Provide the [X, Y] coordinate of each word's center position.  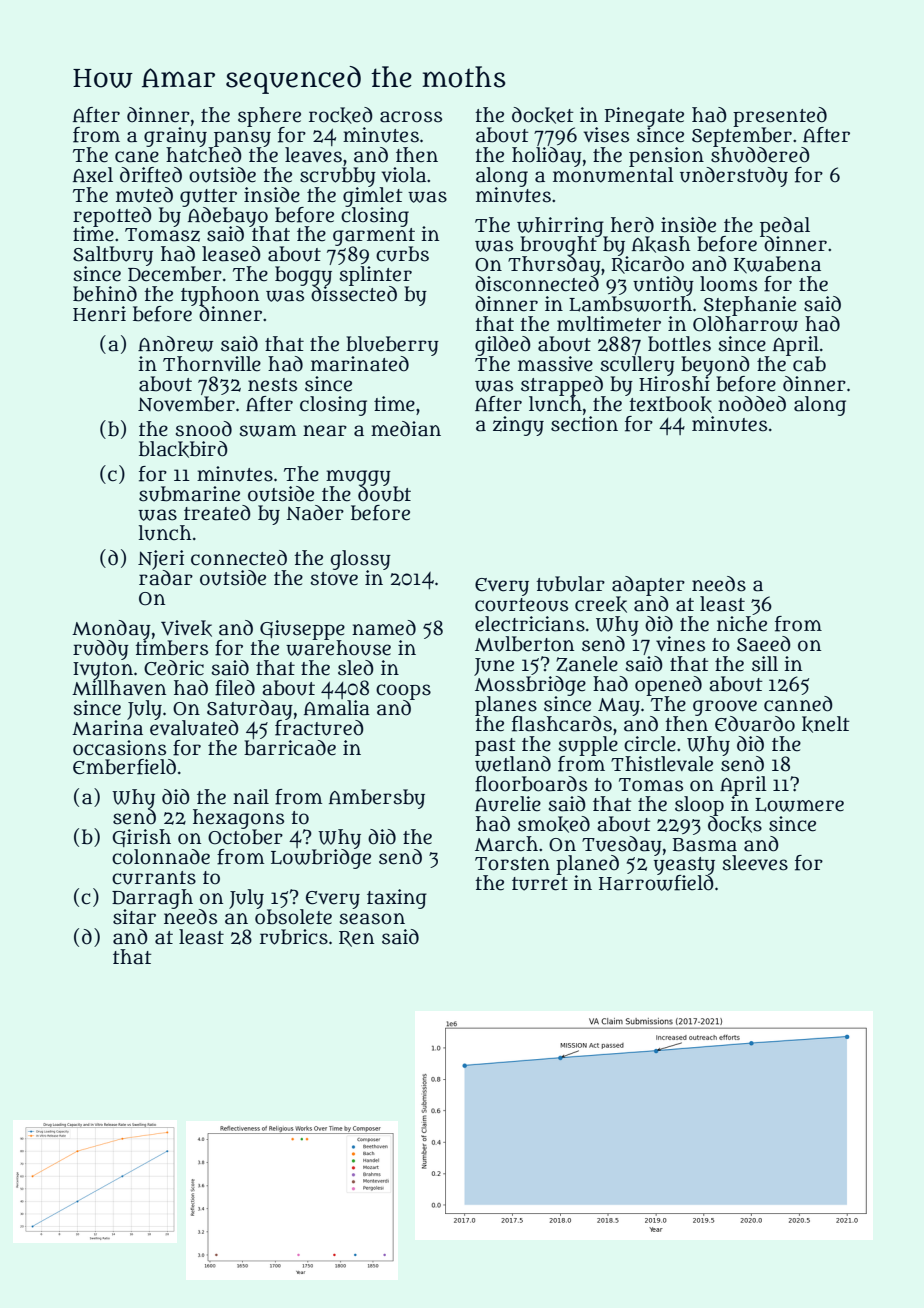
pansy [242, 139]
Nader [315, 513]
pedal [785, 226]
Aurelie [508, 804]
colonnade [161, 857]
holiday [547, 157]
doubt [384, 493]
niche [742, 624]
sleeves [755, 863]
